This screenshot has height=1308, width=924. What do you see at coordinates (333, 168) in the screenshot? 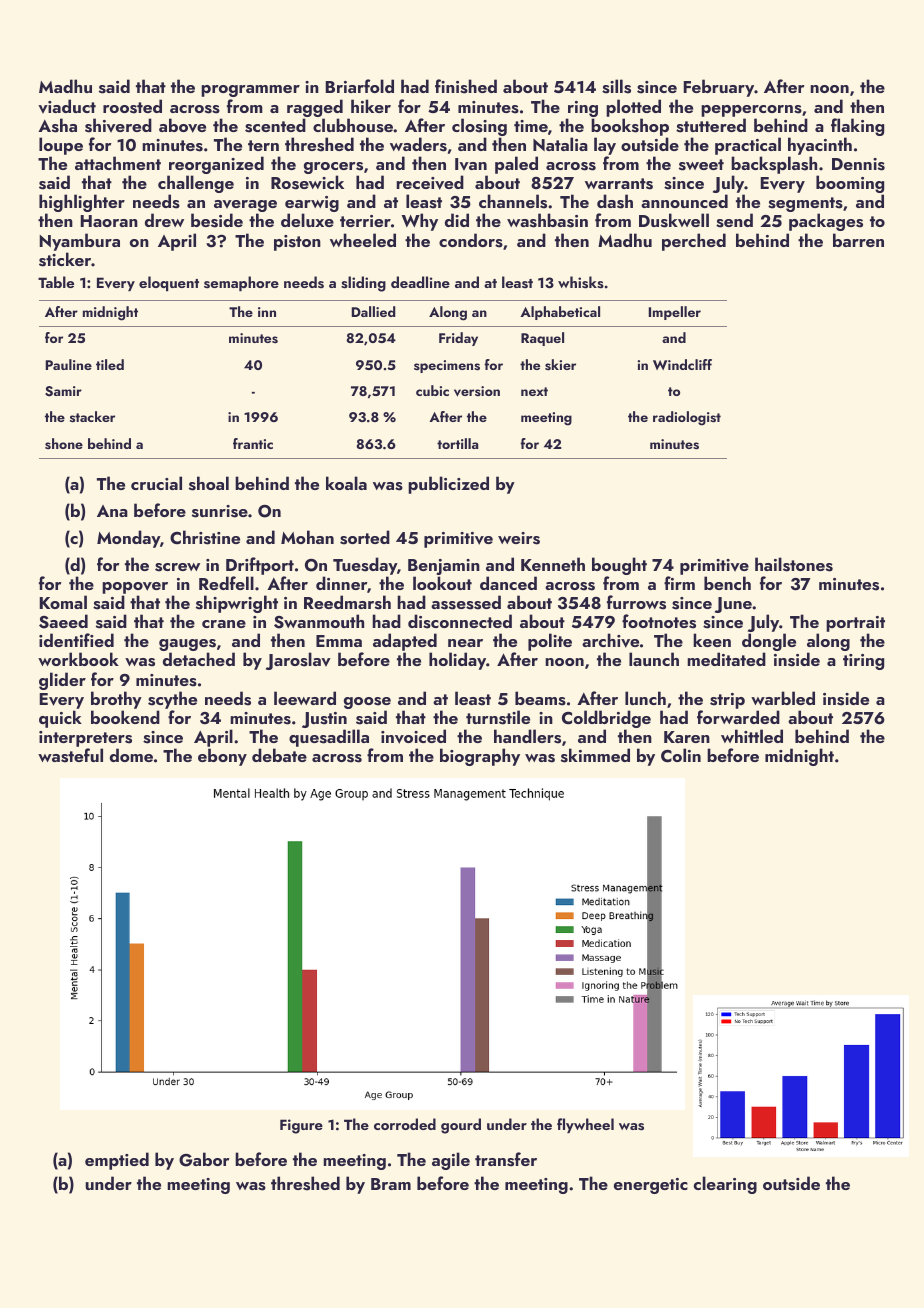
I see `grocers` at bounding box center [333, 168].
